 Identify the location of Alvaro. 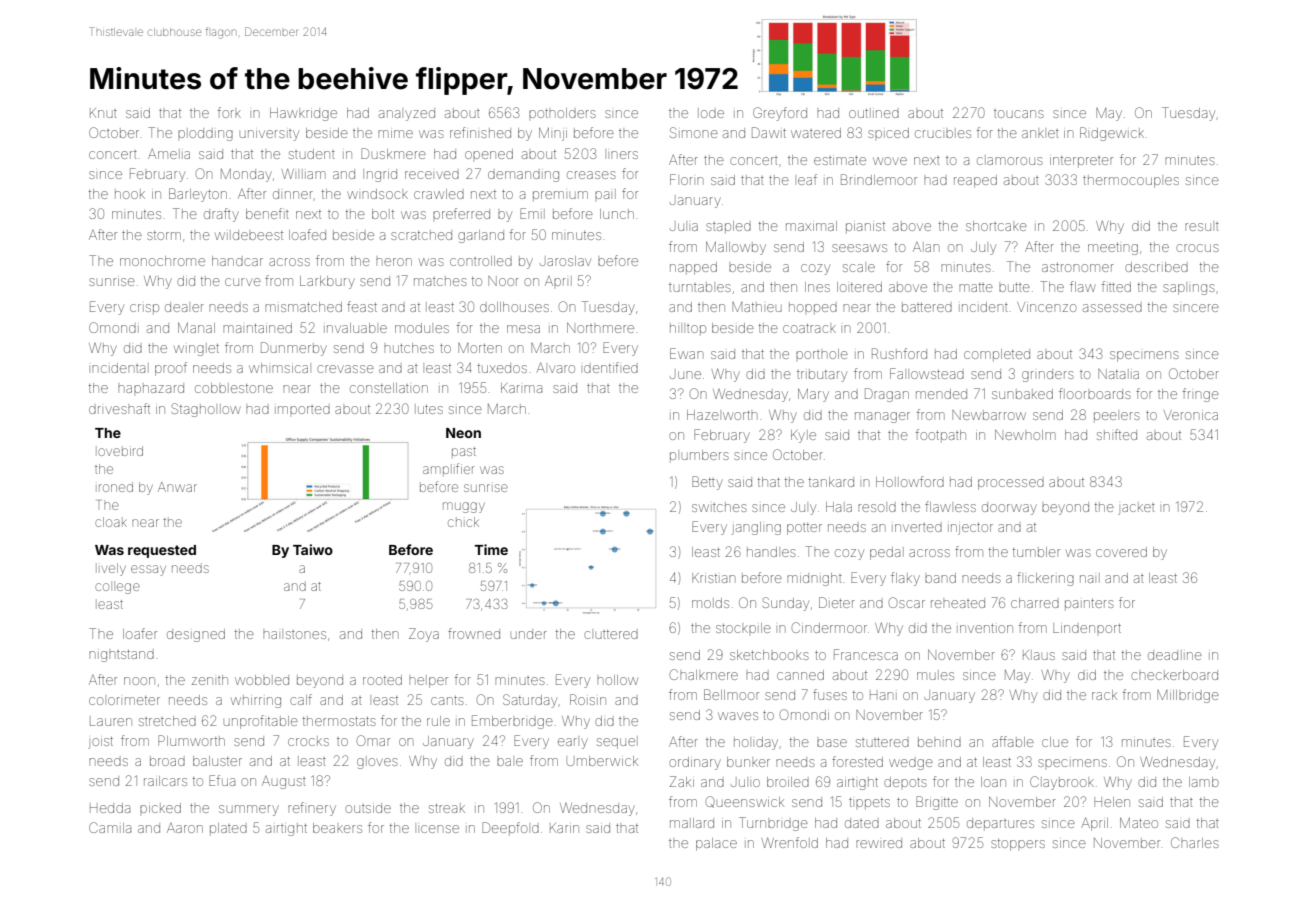
(555, 367).
